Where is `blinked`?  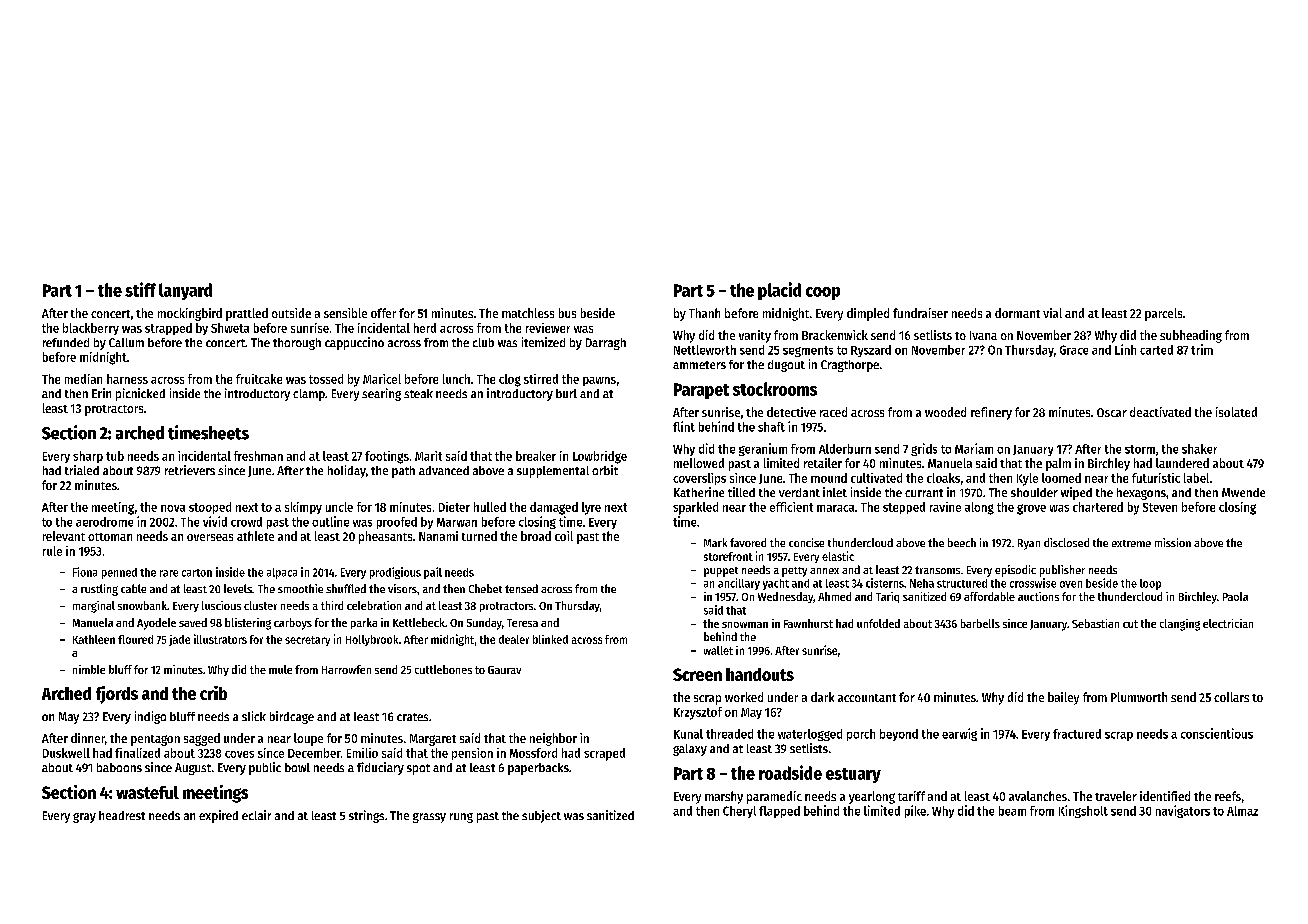
blinked is located at coordinates (550, 639).
